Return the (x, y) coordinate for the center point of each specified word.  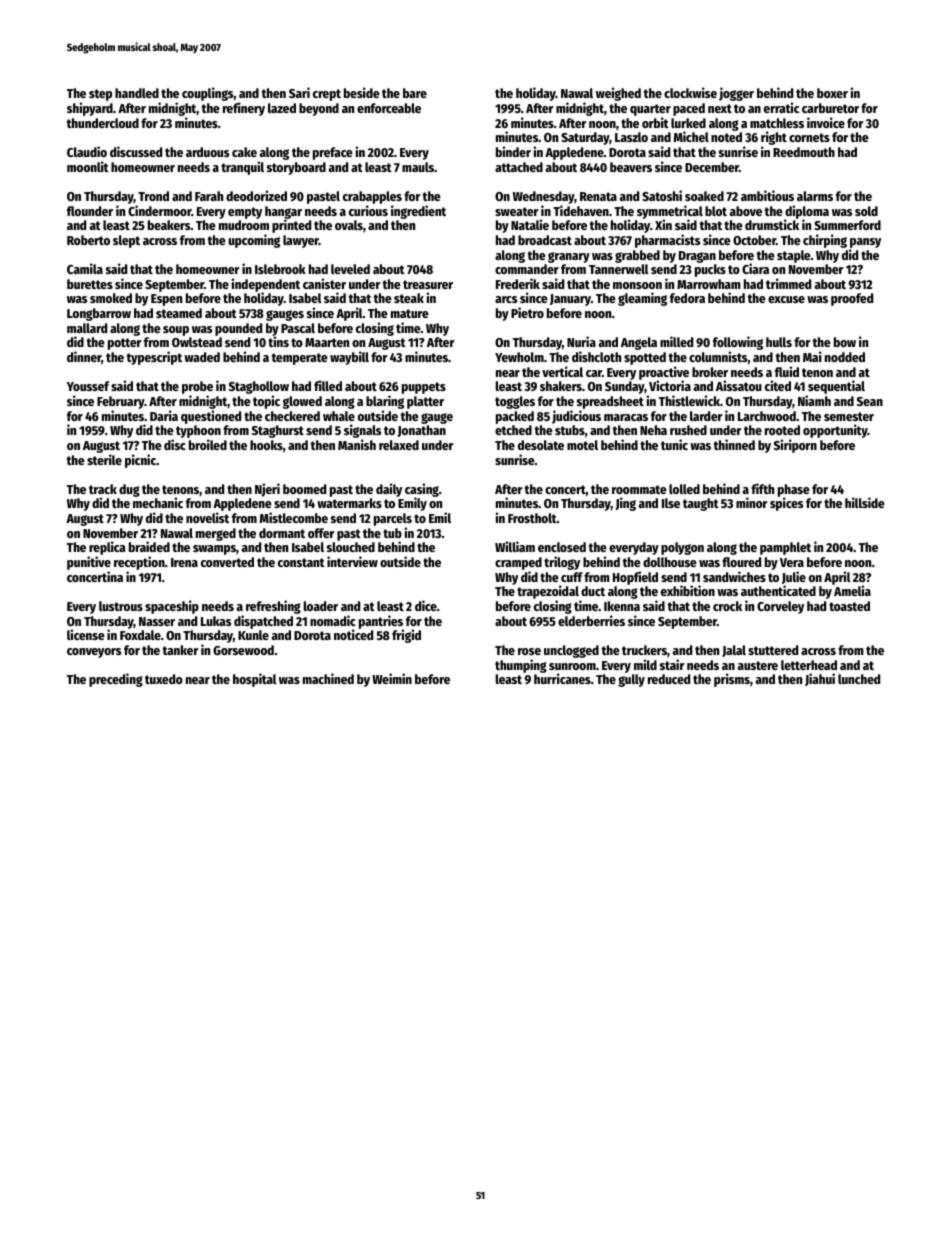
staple (794, 256)
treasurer (428, 284)
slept (126, 241)
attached (519, 167)
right (774, 138)
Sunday (624, 387)
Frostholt (532, 518)
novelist (207, 517)
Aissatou (739, 385)
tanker (181, 650)
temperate (300, 359)
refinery (244, 109)
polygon (682, 548)
